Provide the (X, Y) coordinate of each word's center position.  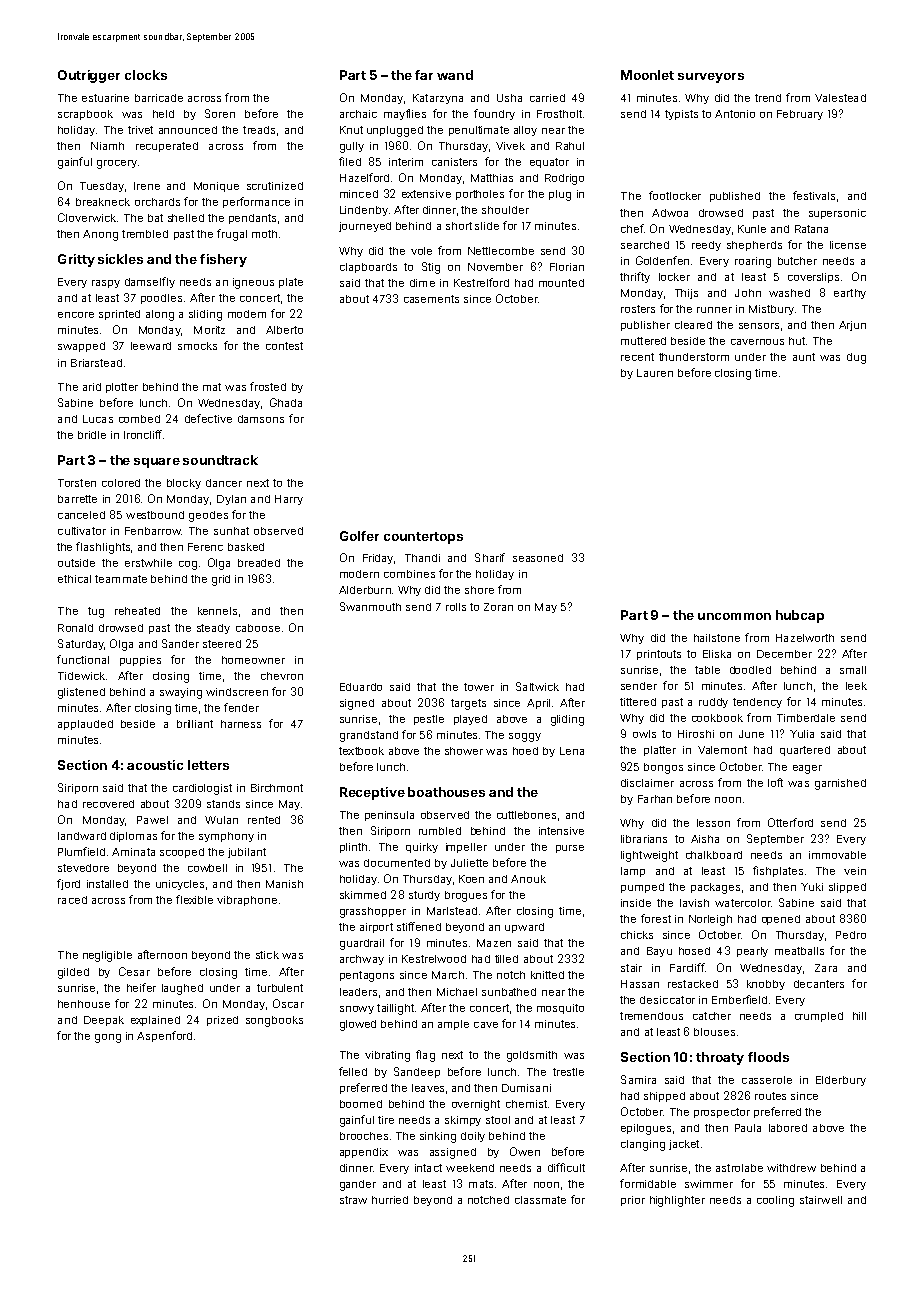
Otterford (790, 822)
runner (714, 310)
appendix (364, 1153)
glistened (81, 693)
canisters (454, 162)
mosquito (560, 1009)
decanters (819, 984)
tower (479, 687)
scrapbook (85, 115)
